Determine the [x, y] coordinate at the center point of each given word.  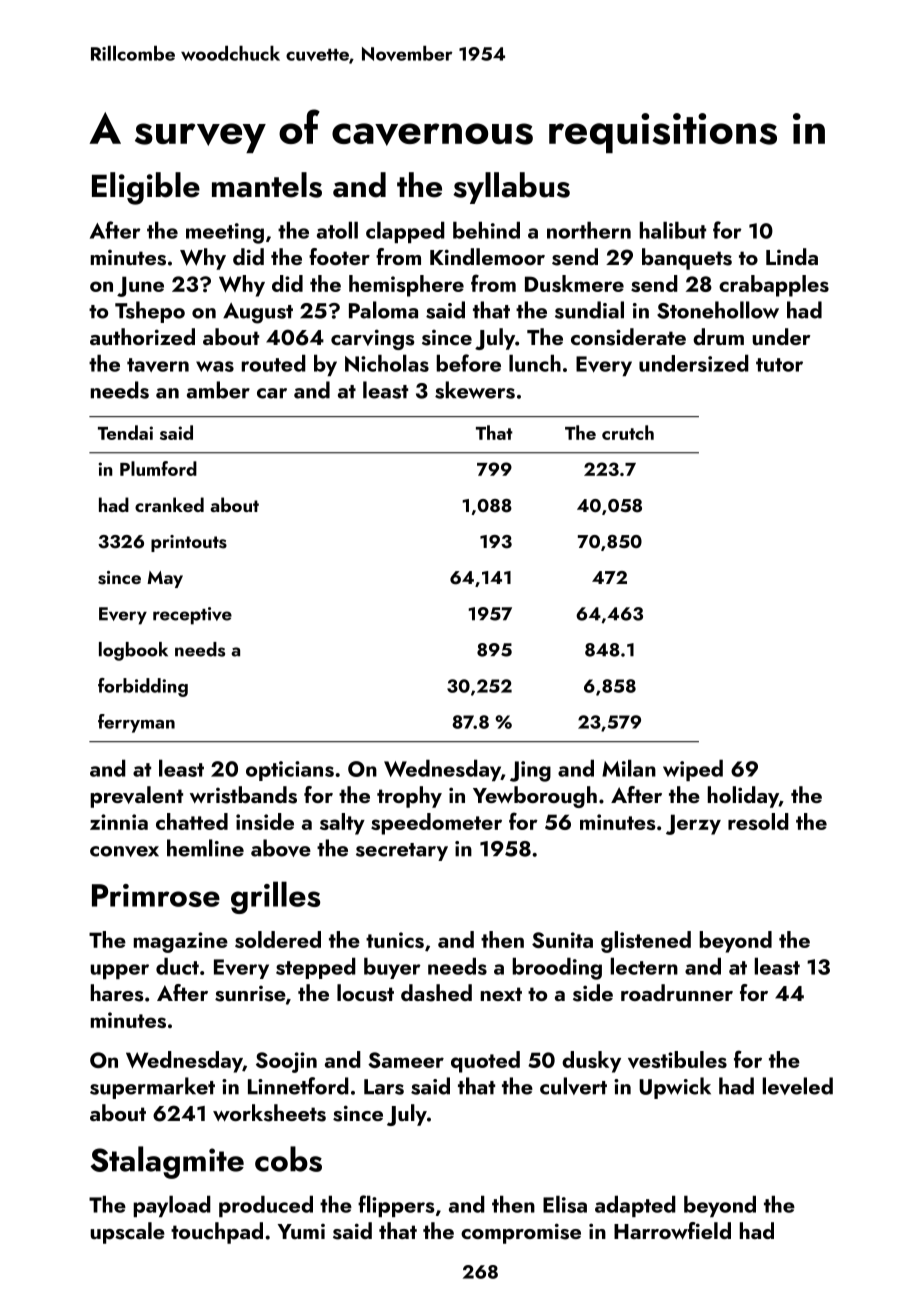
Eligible [146, 188]
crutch [628, 432]
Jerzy [693, 824]
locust [365, 993]
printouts [189, 543]
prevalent [136, 797]
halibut [673, 230]
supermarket [152, 1088]
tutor [779, 365]
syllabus [511, 188]
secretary [402, 852]
